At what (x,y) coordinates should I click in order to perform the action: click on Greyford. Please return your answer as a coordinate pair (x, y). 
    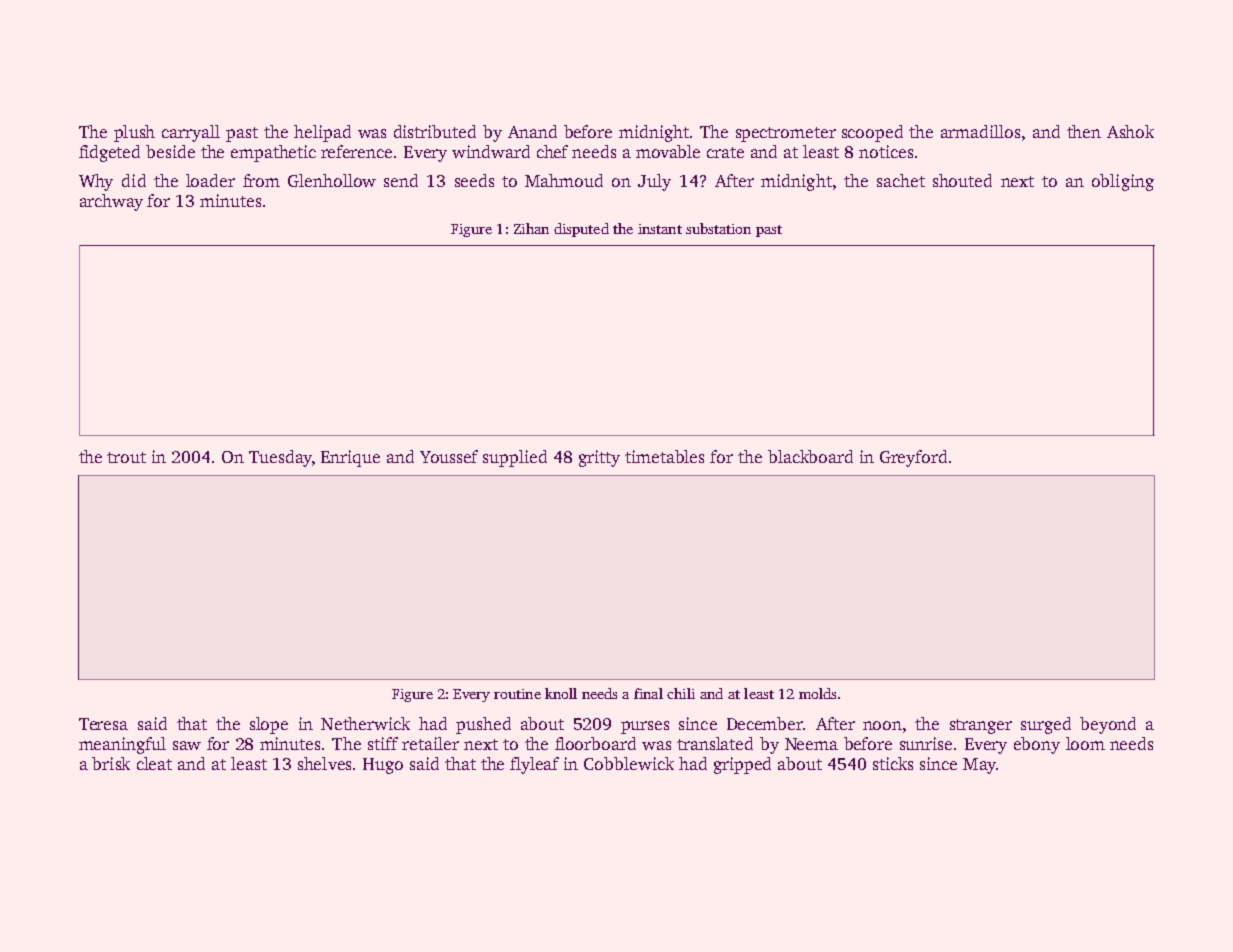
    Looking at the image, I should click on (913, 458).
